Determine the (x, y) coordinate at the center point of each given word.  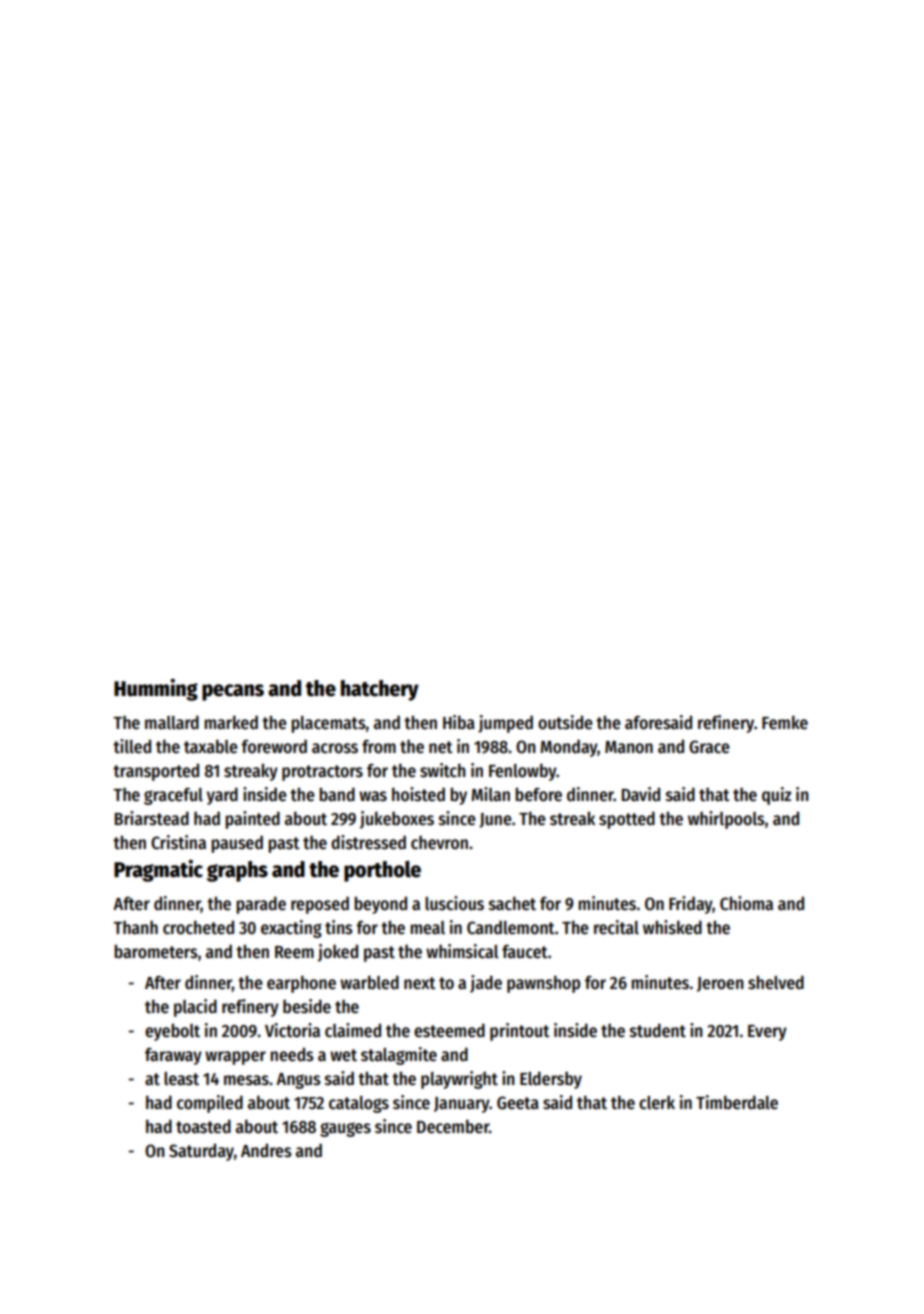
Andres (266, 1150)
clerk (657, 1103)
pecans (233, 692)
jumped (505, 724)
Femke (785, 722)
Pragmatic (158, 870)
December (453, 1126)
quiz (776, 796)
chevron (439, 843)
